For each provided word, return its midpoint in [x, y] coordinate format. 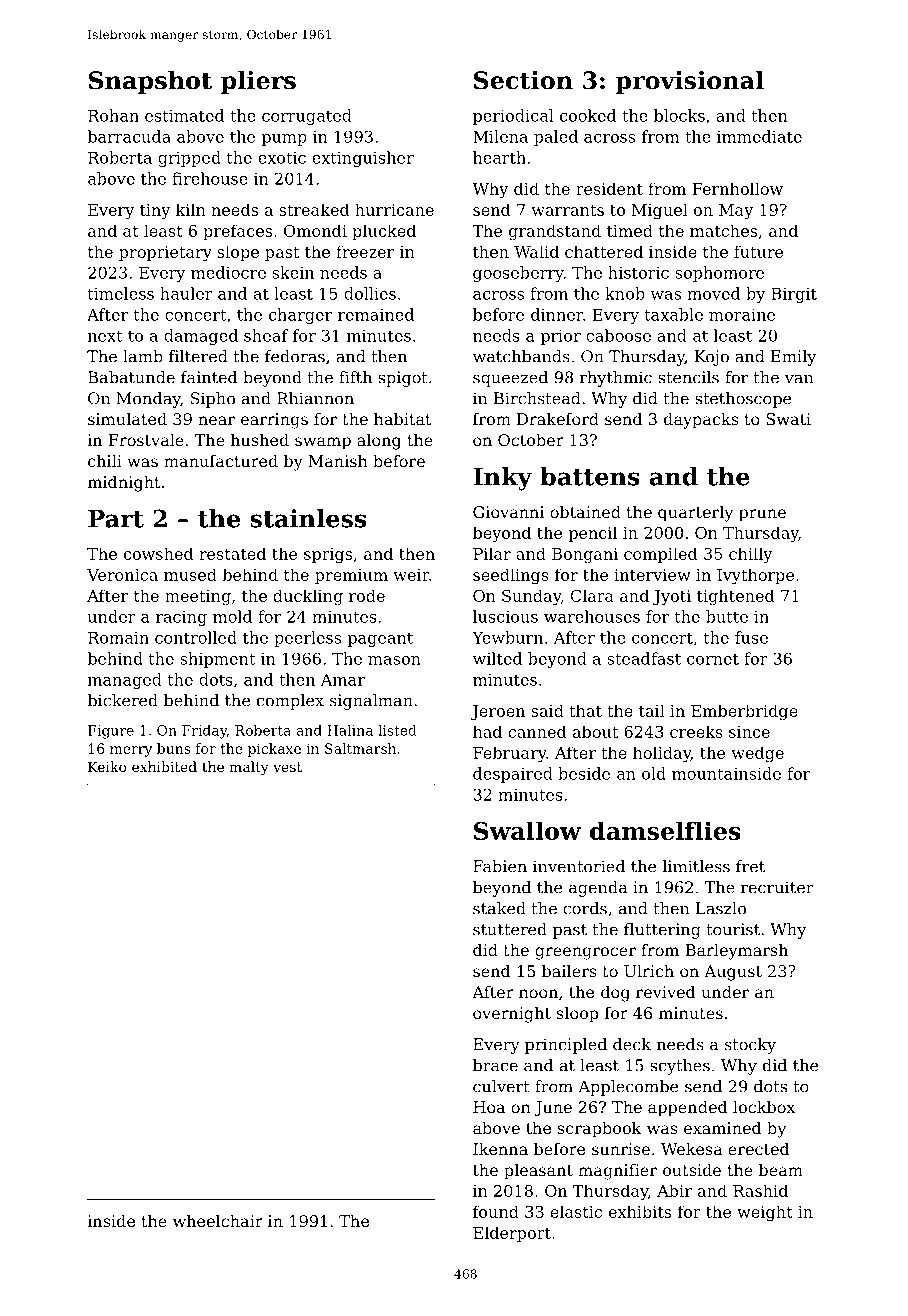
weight [765, 1213]
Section [523, 80]
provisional [690, 82]
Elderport [512, 1234]
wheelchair [218, 1221]
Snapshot [150, 82]
